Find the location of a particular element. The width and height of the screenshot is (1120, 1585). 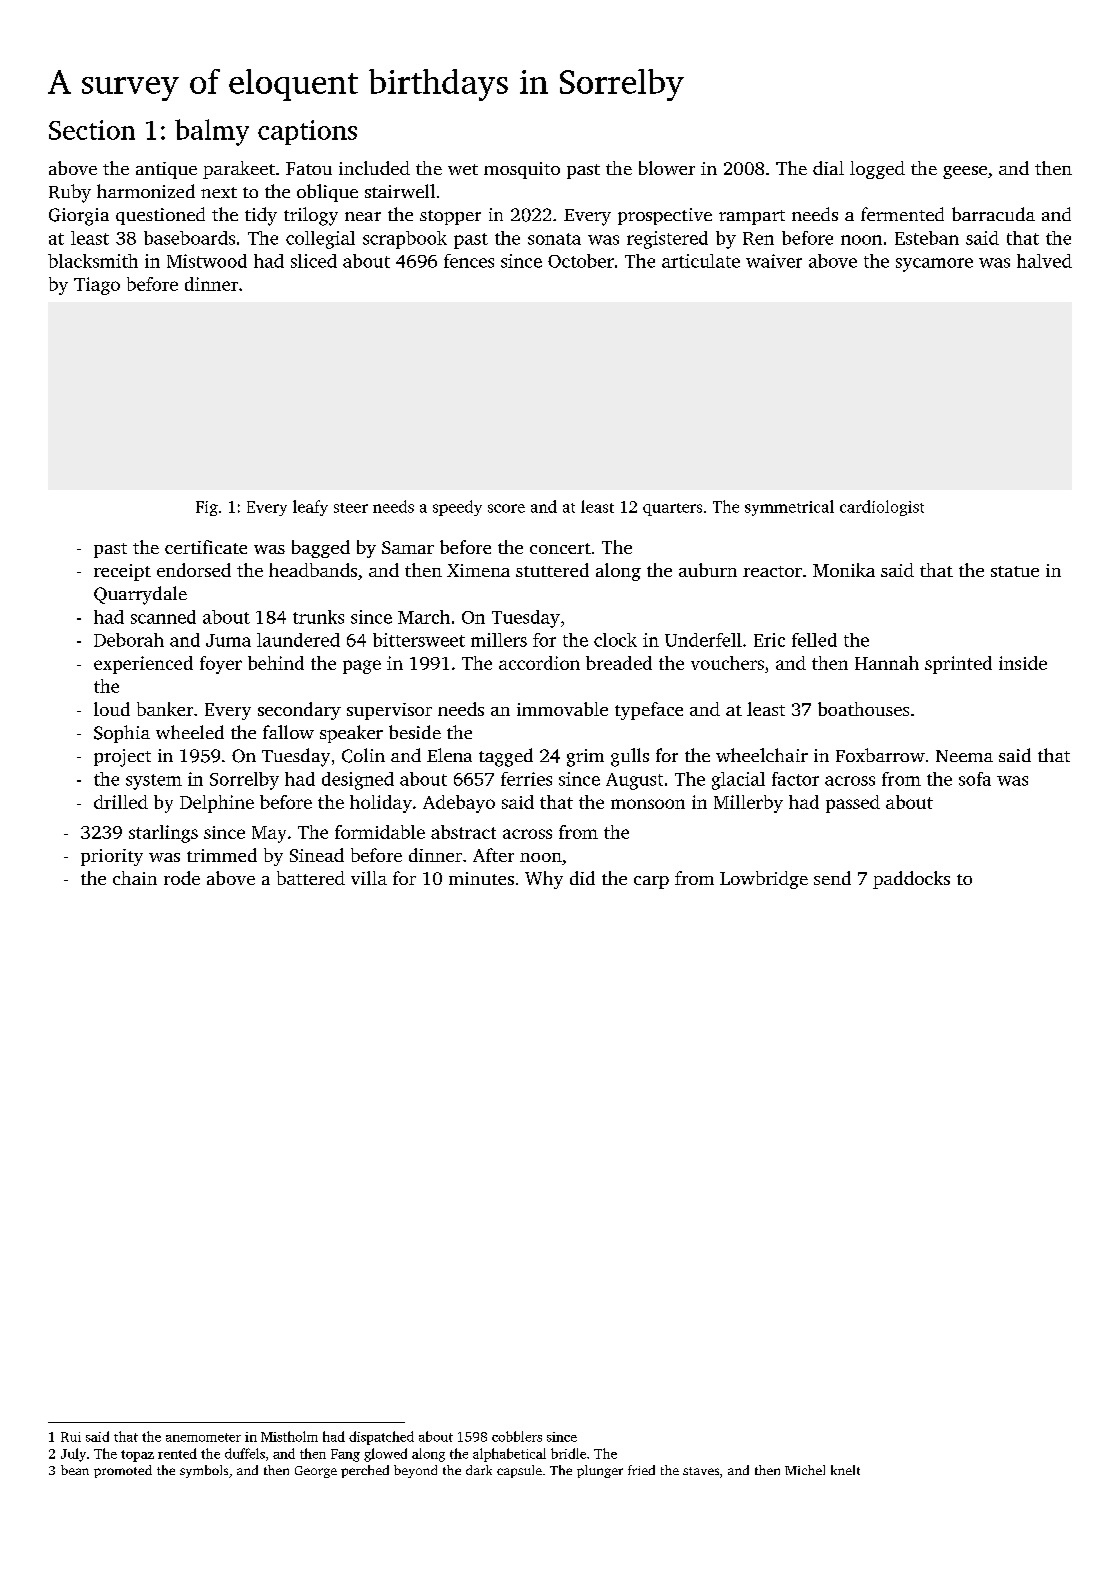

quarters is located at coordinates (672, 509).
